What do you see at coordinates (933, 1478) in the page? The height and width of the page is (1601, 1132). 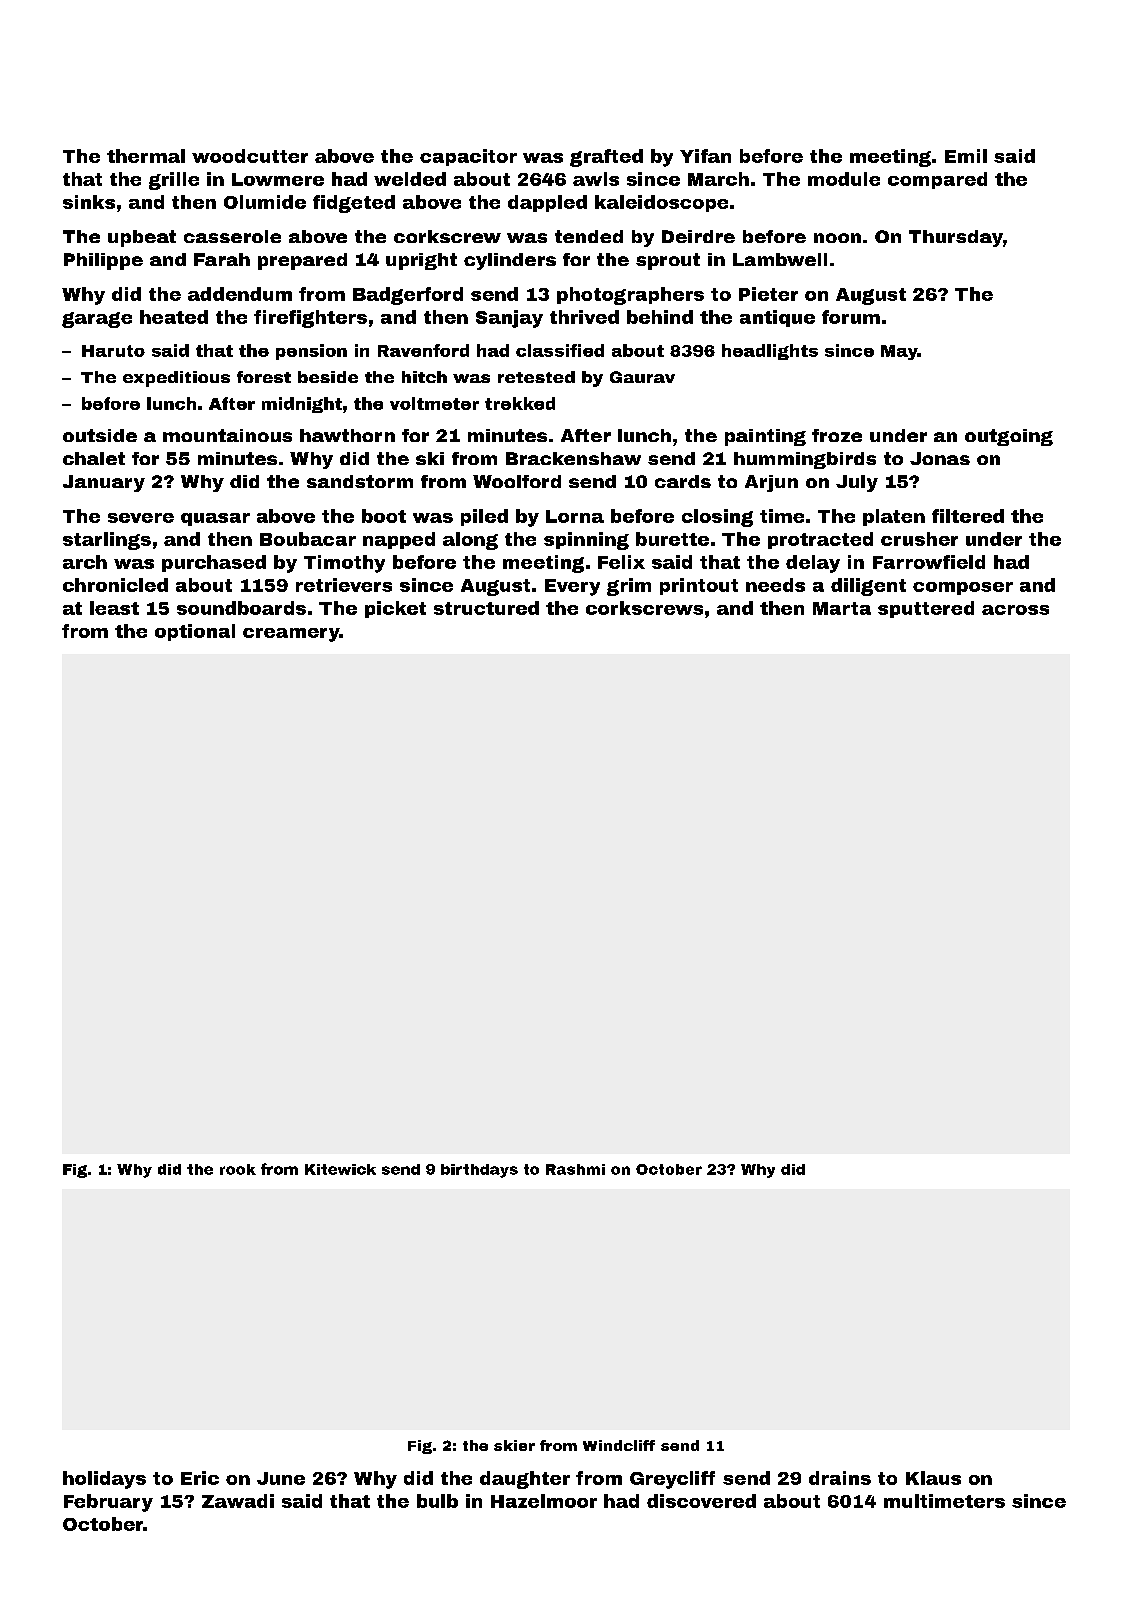 I see `Klaus` at bounding box center [933, 1478].
